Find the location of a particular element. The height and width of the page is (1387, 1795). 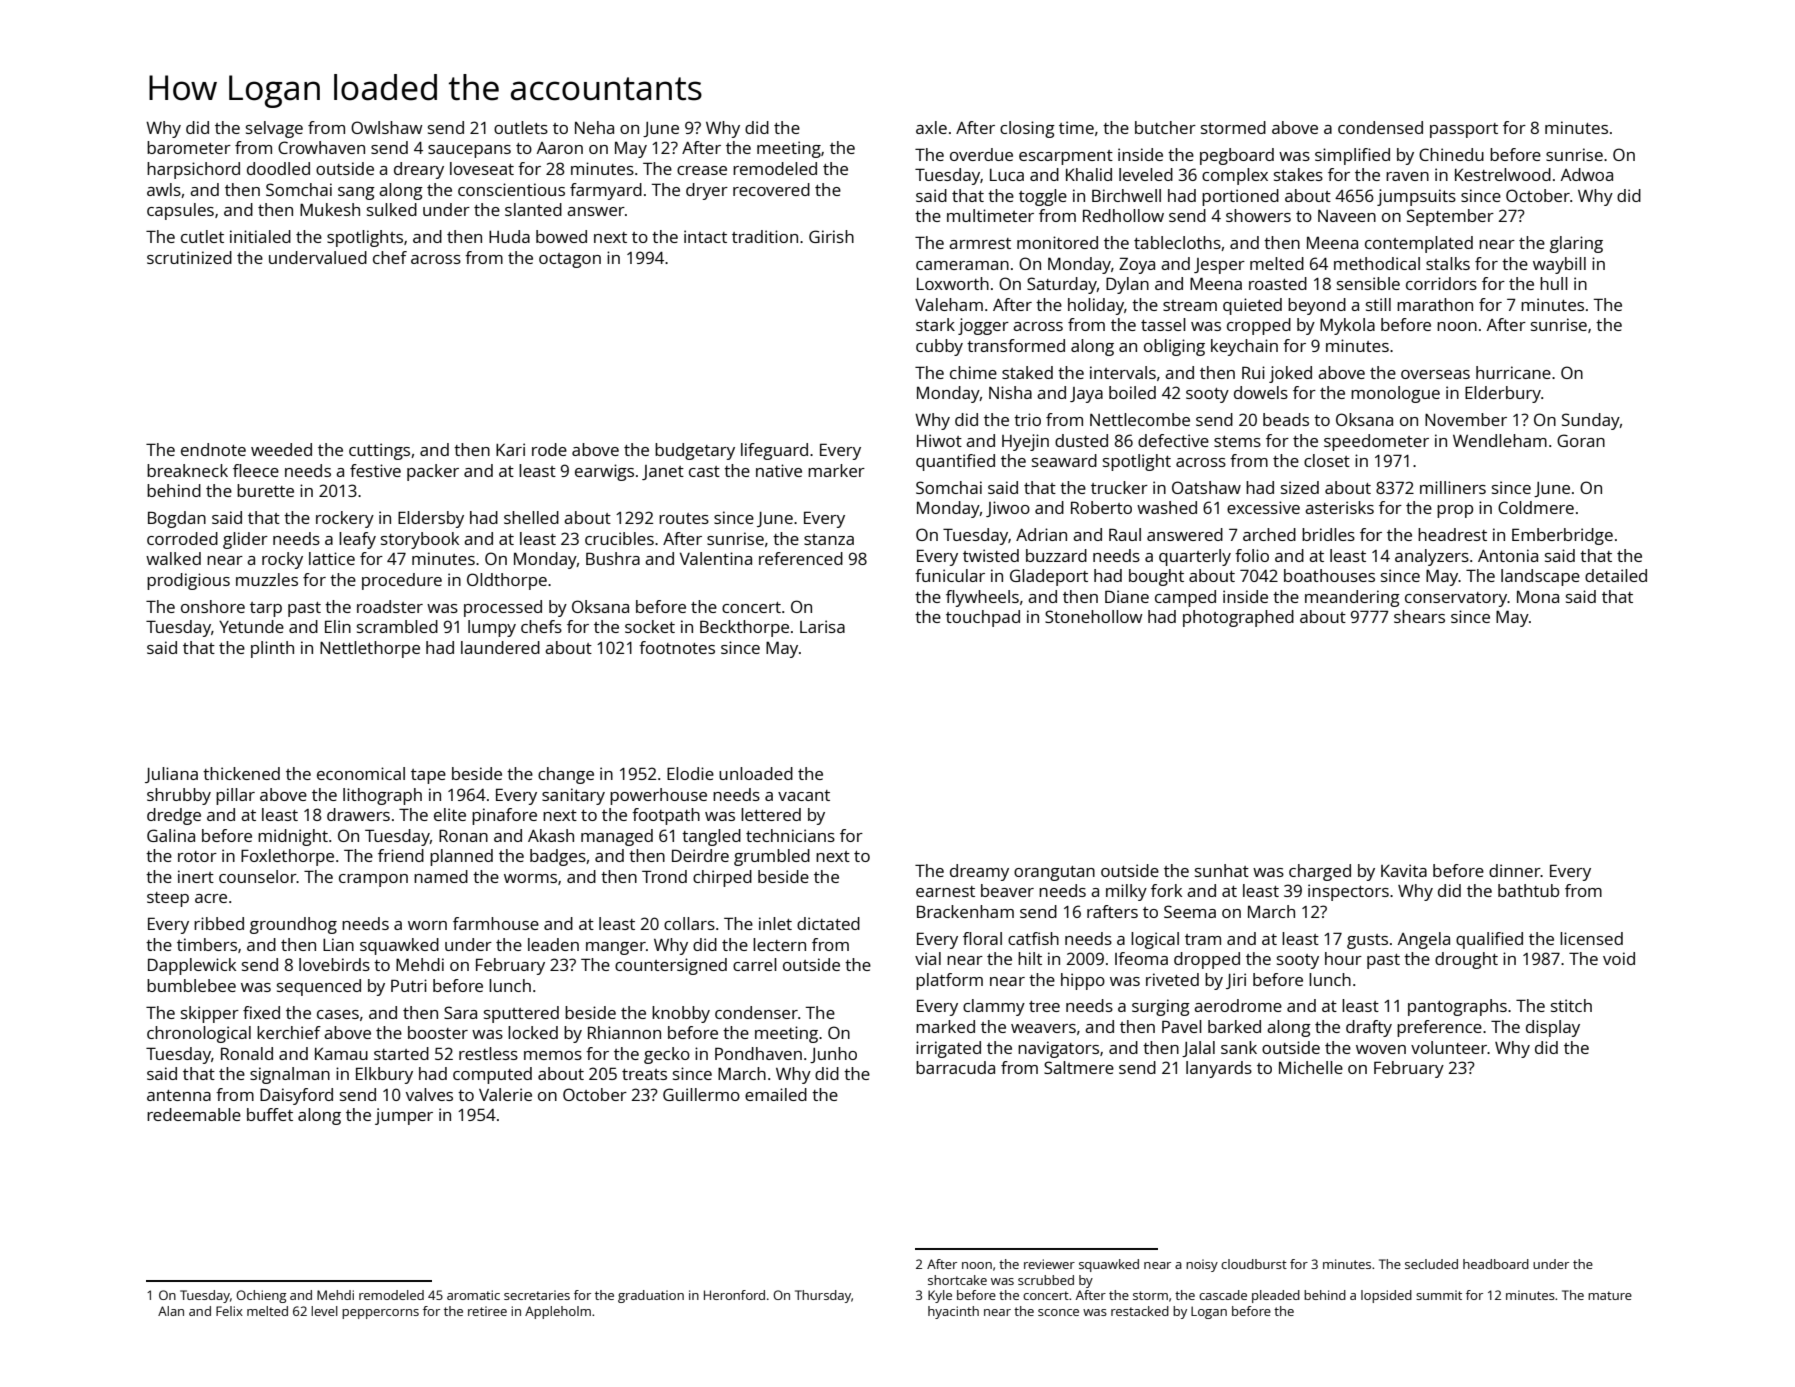

drafty is located at coordinates (1369, 1028).
